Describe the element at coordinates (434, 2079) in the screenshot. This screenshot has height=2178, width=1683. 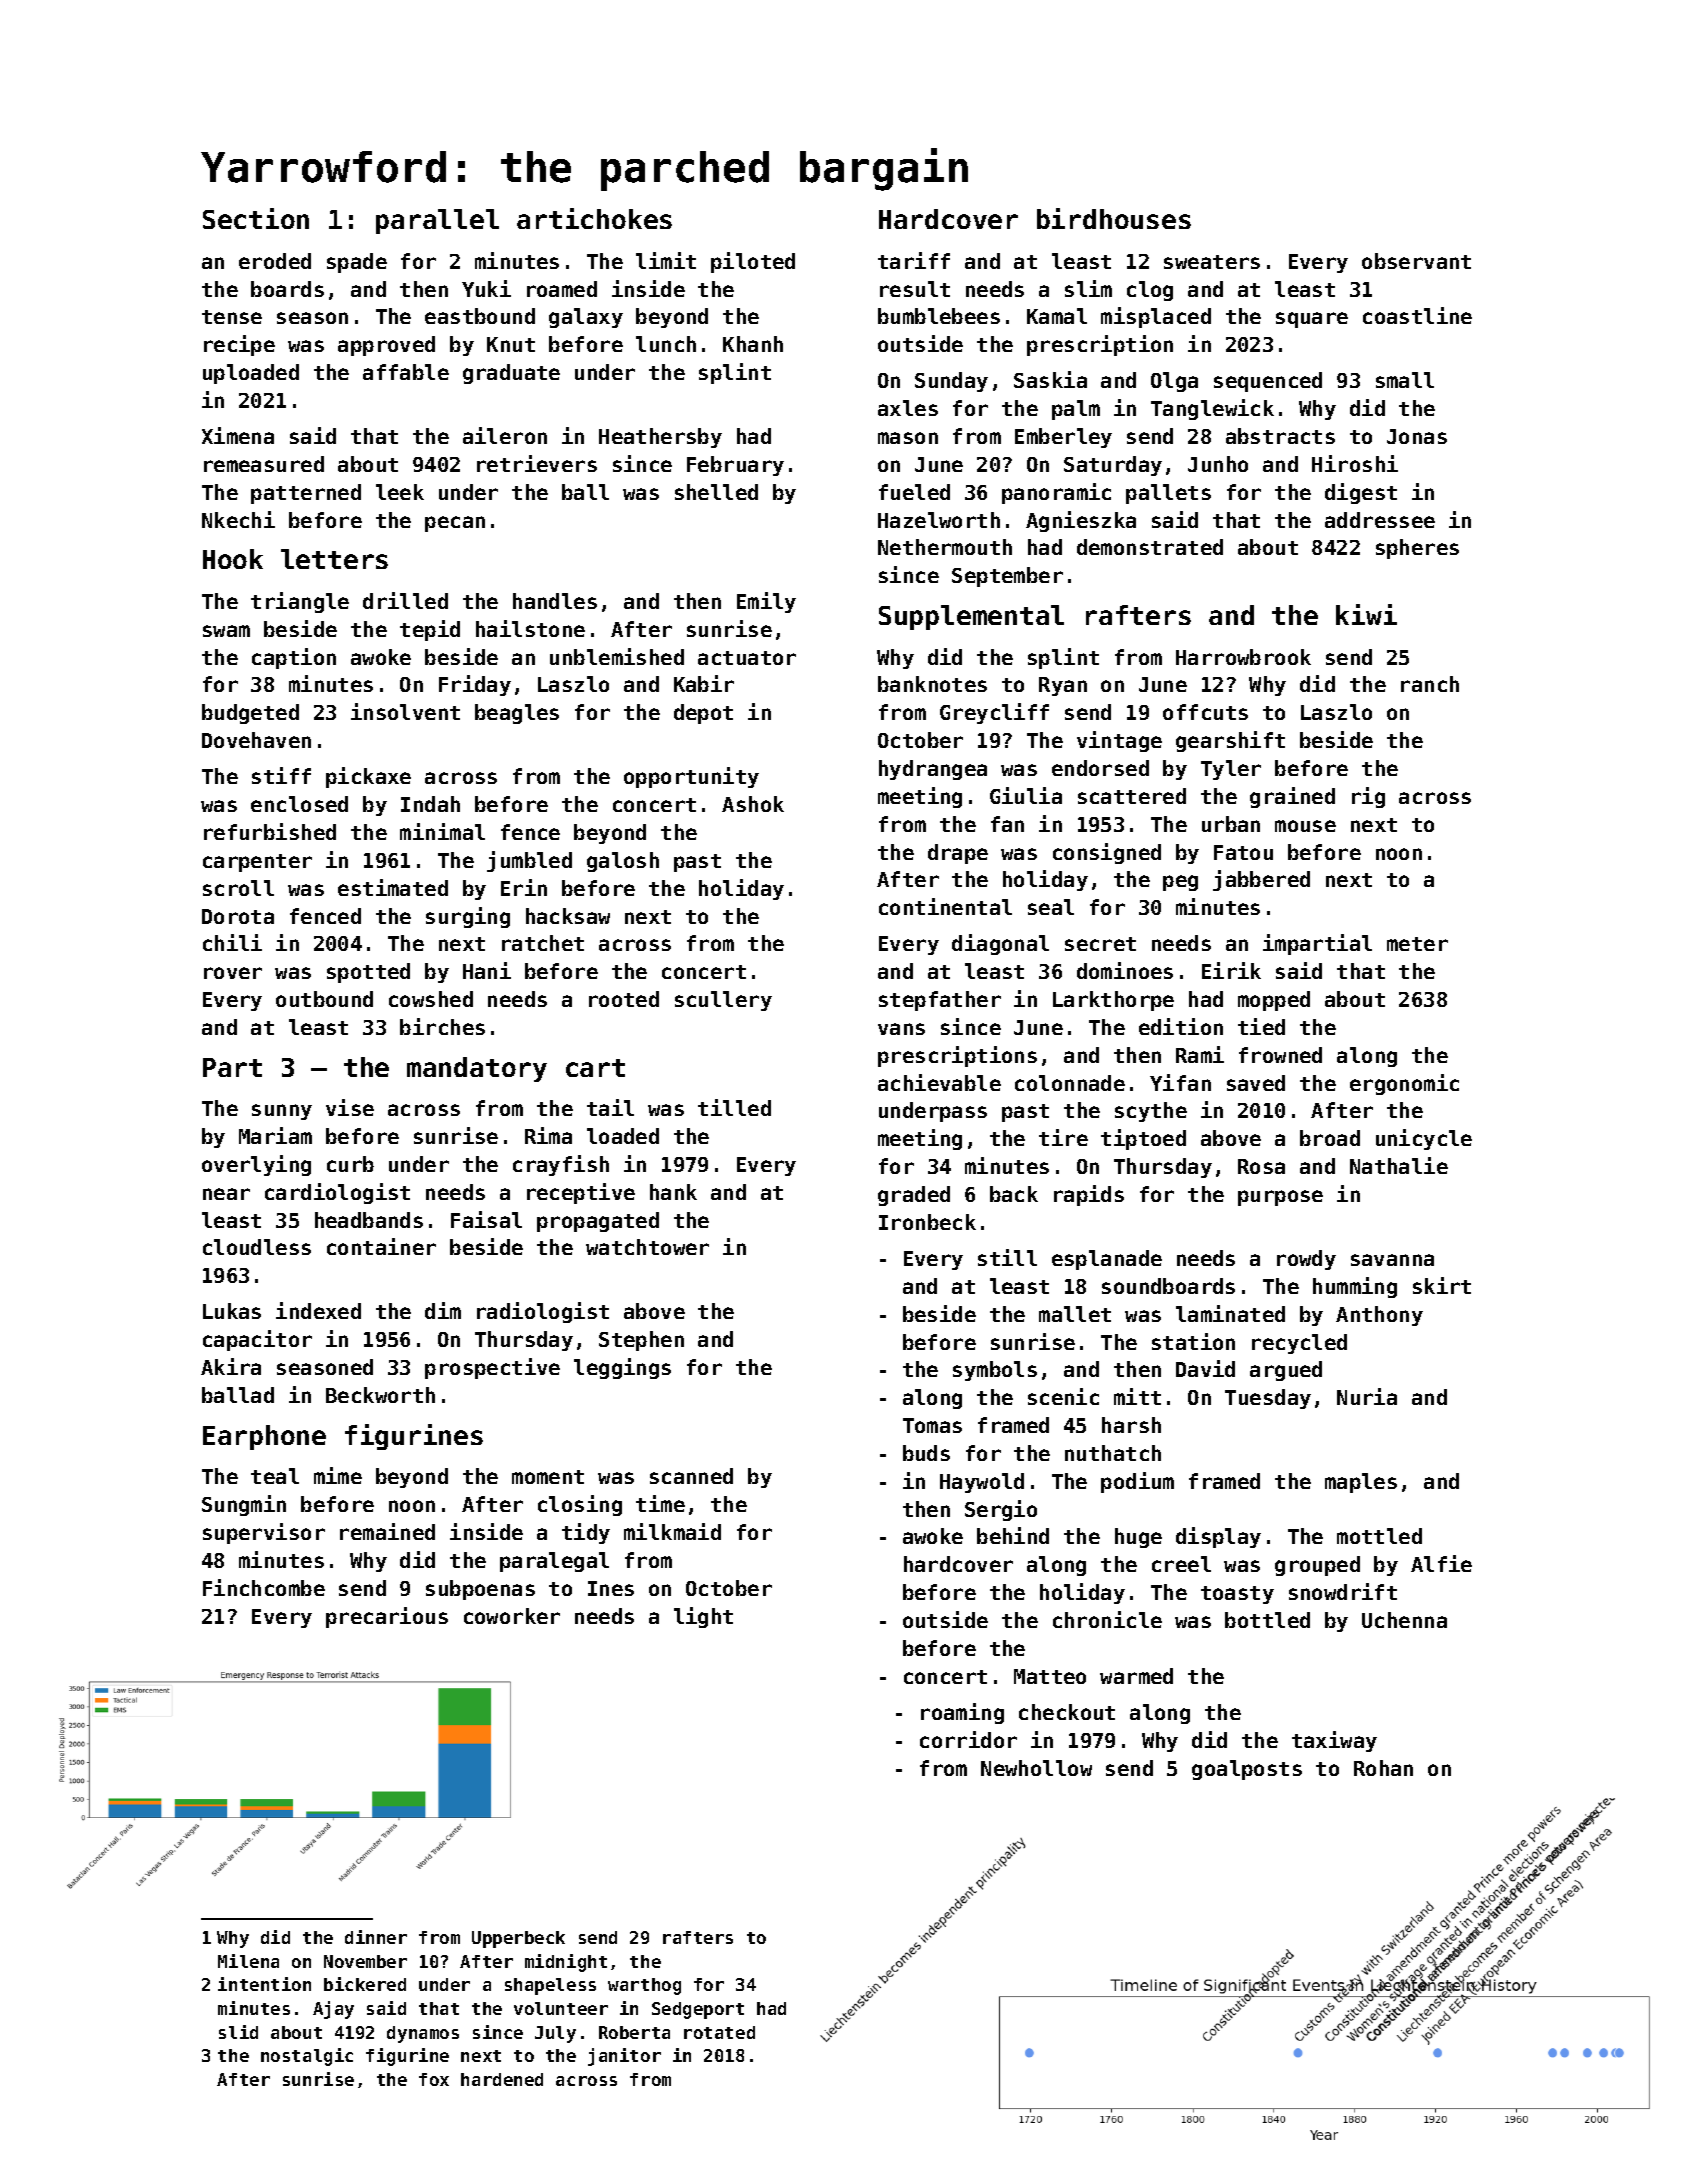
I see `fox` at that location.
